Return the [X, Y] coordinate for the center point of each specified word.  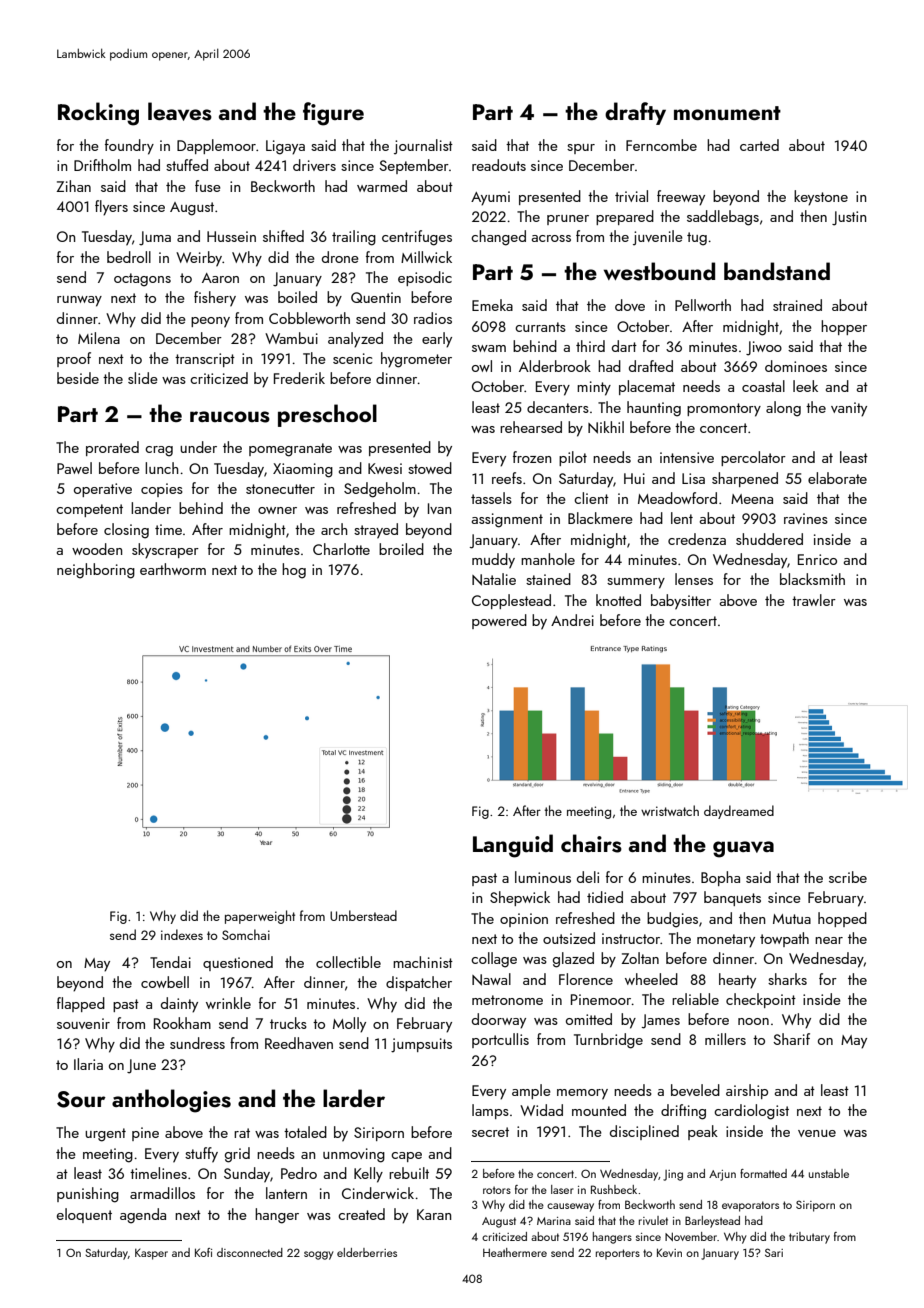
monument [727, 113]
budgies [672, 920]
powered [499, 621]
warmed [382, 186]
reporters [618, 1254]
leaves [180, 111]
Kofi [203, 1252]
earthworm [173, 569]
